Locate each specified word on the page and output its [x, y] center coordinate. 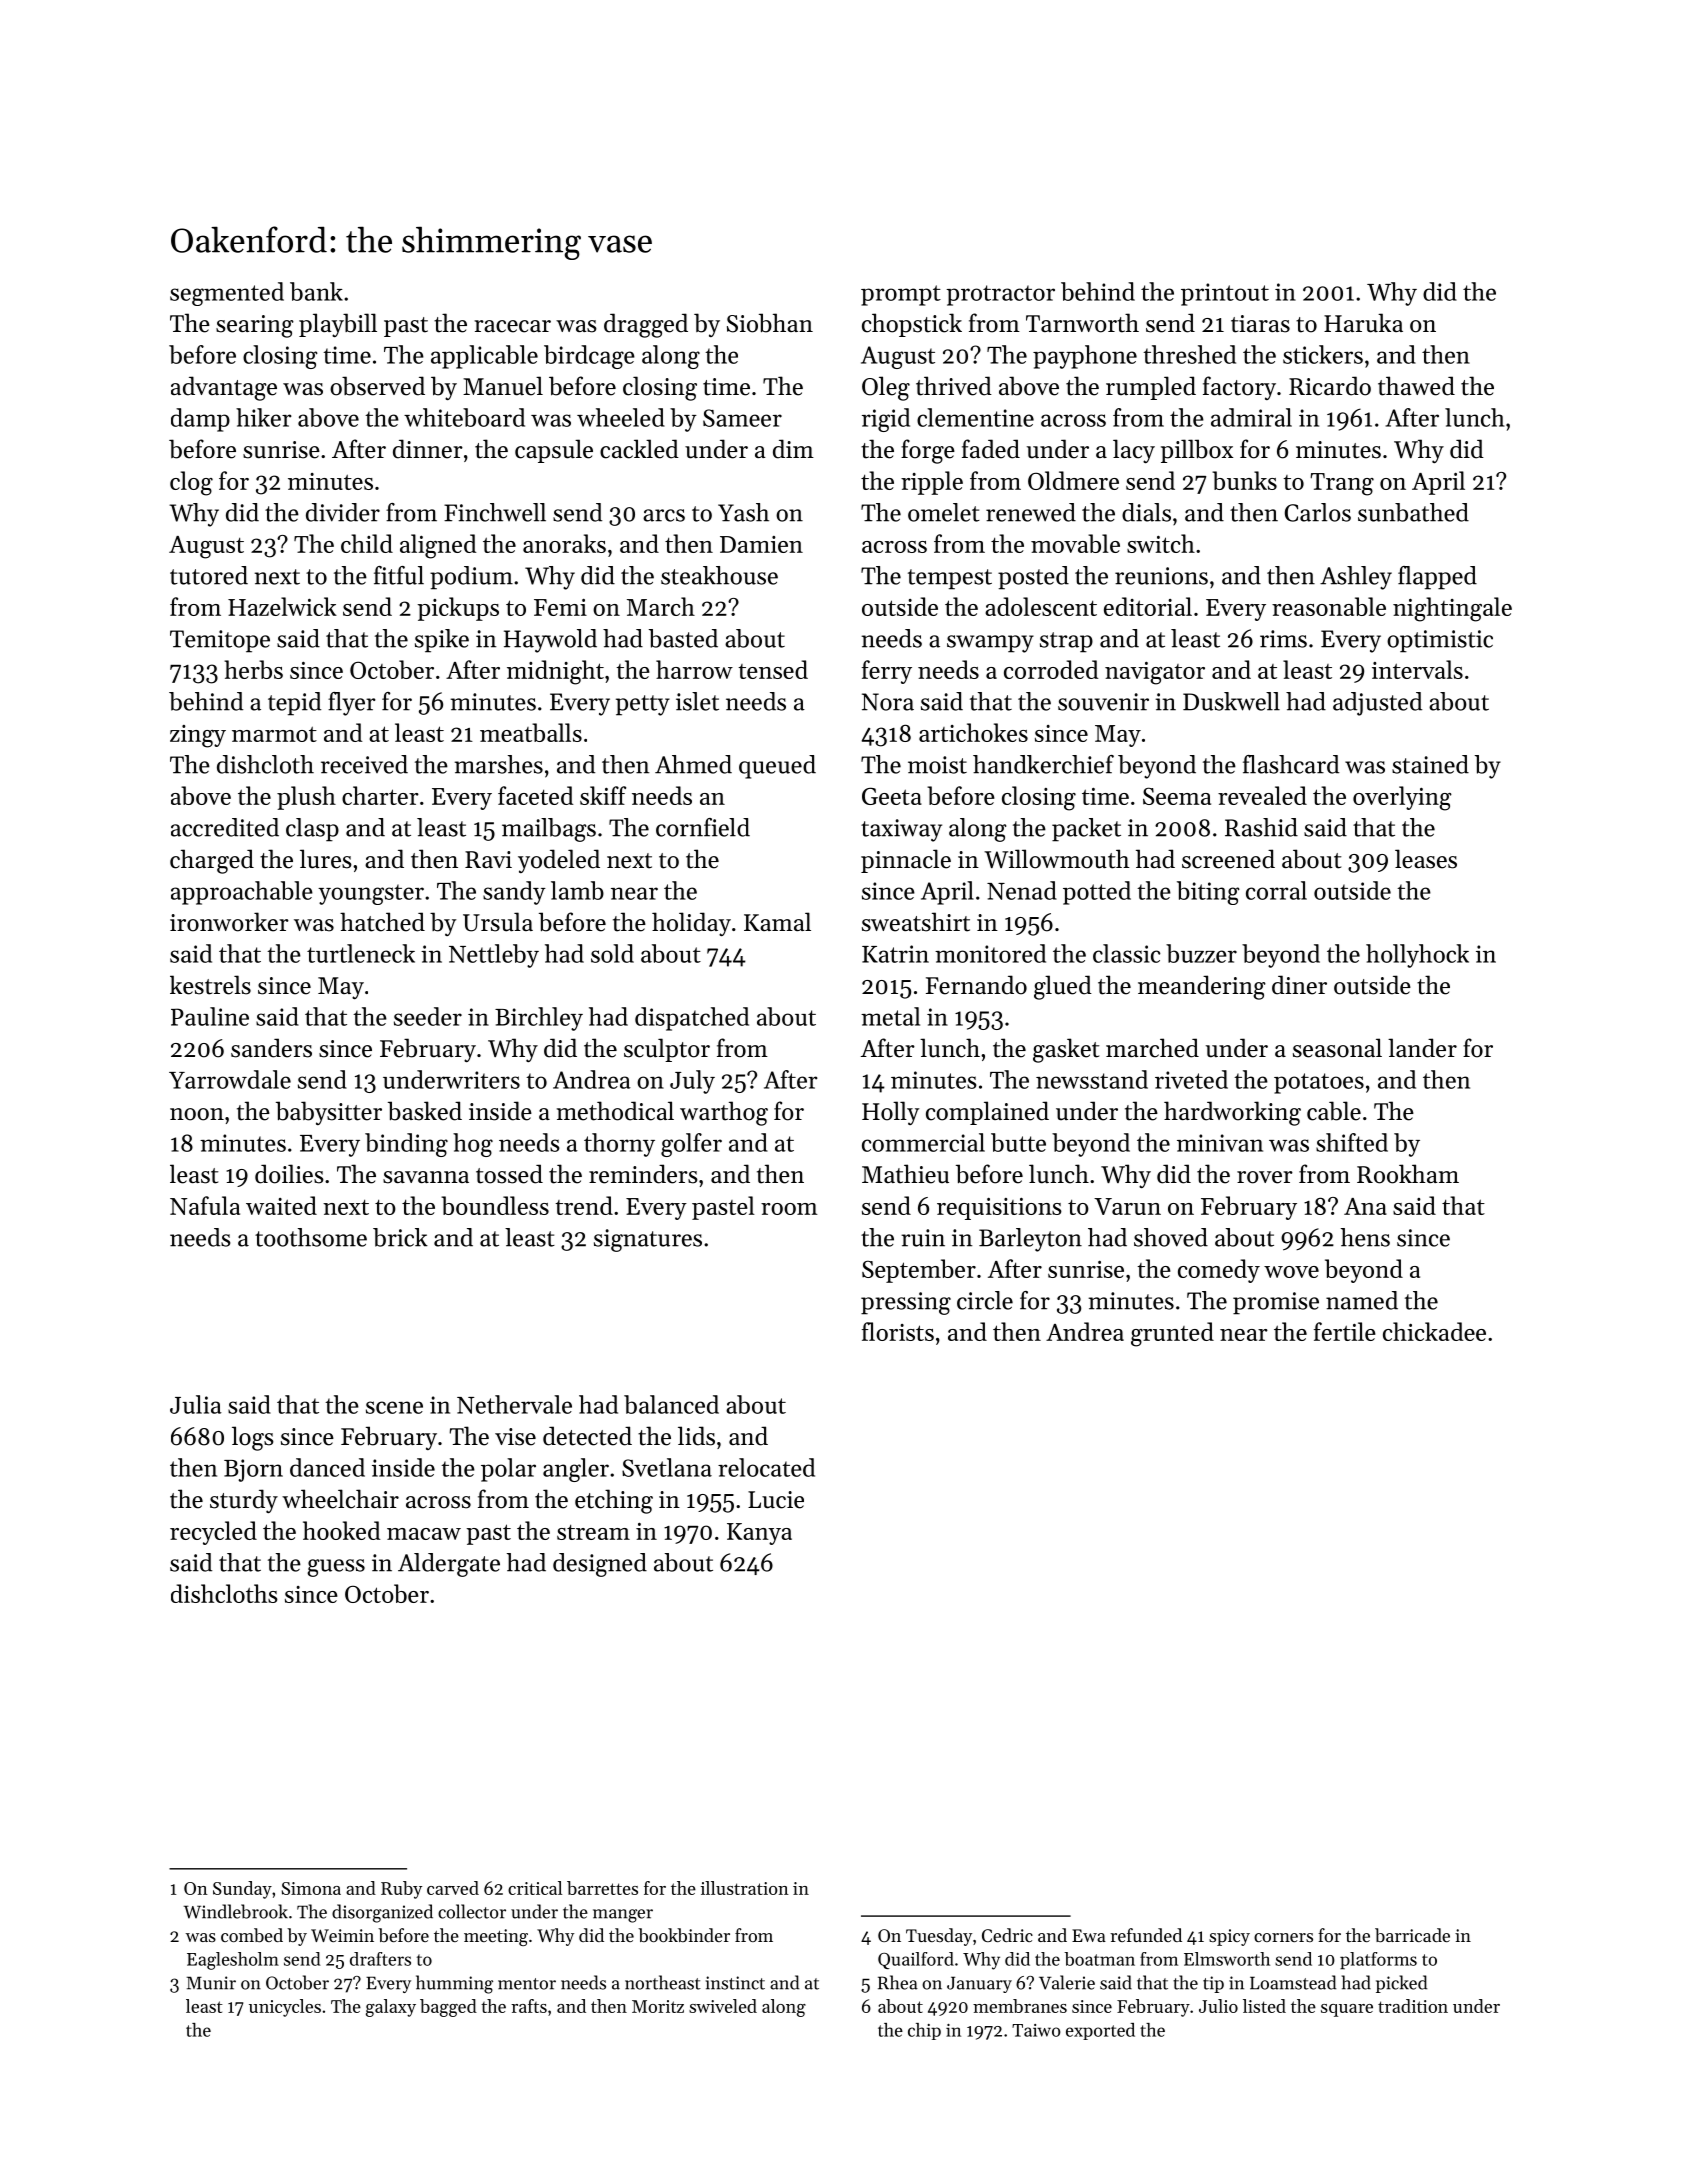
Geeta [892, 796]
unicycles [285, 2008]
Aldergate [449, 1565]
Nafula [205, 1205]
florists [898, 1331]
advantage [224, 388]
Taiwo [1036, 2030]
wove [1291, 1272]
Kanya [759, 1534]
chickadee [1434, 1331]
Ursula [498, 922]
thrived [954, 386]
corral [1276, 890]
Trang [1342, 484]
